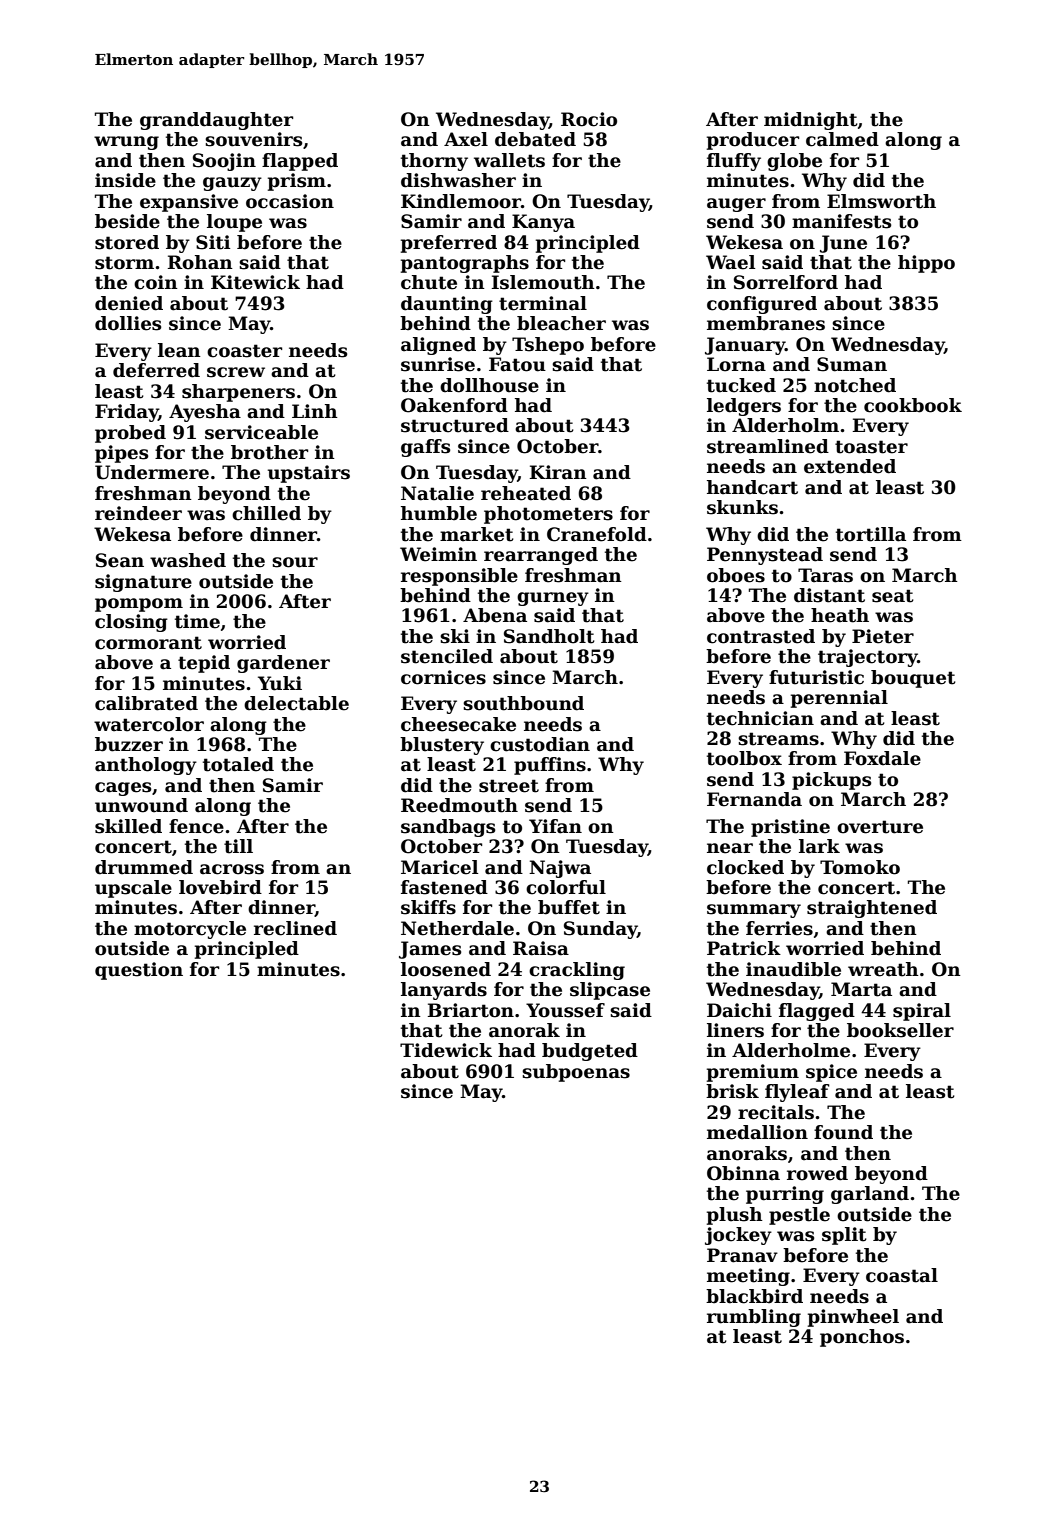  What do you see at coordinates (139, 971) in the document?
I see `question` at bounding box center [139, 971].
